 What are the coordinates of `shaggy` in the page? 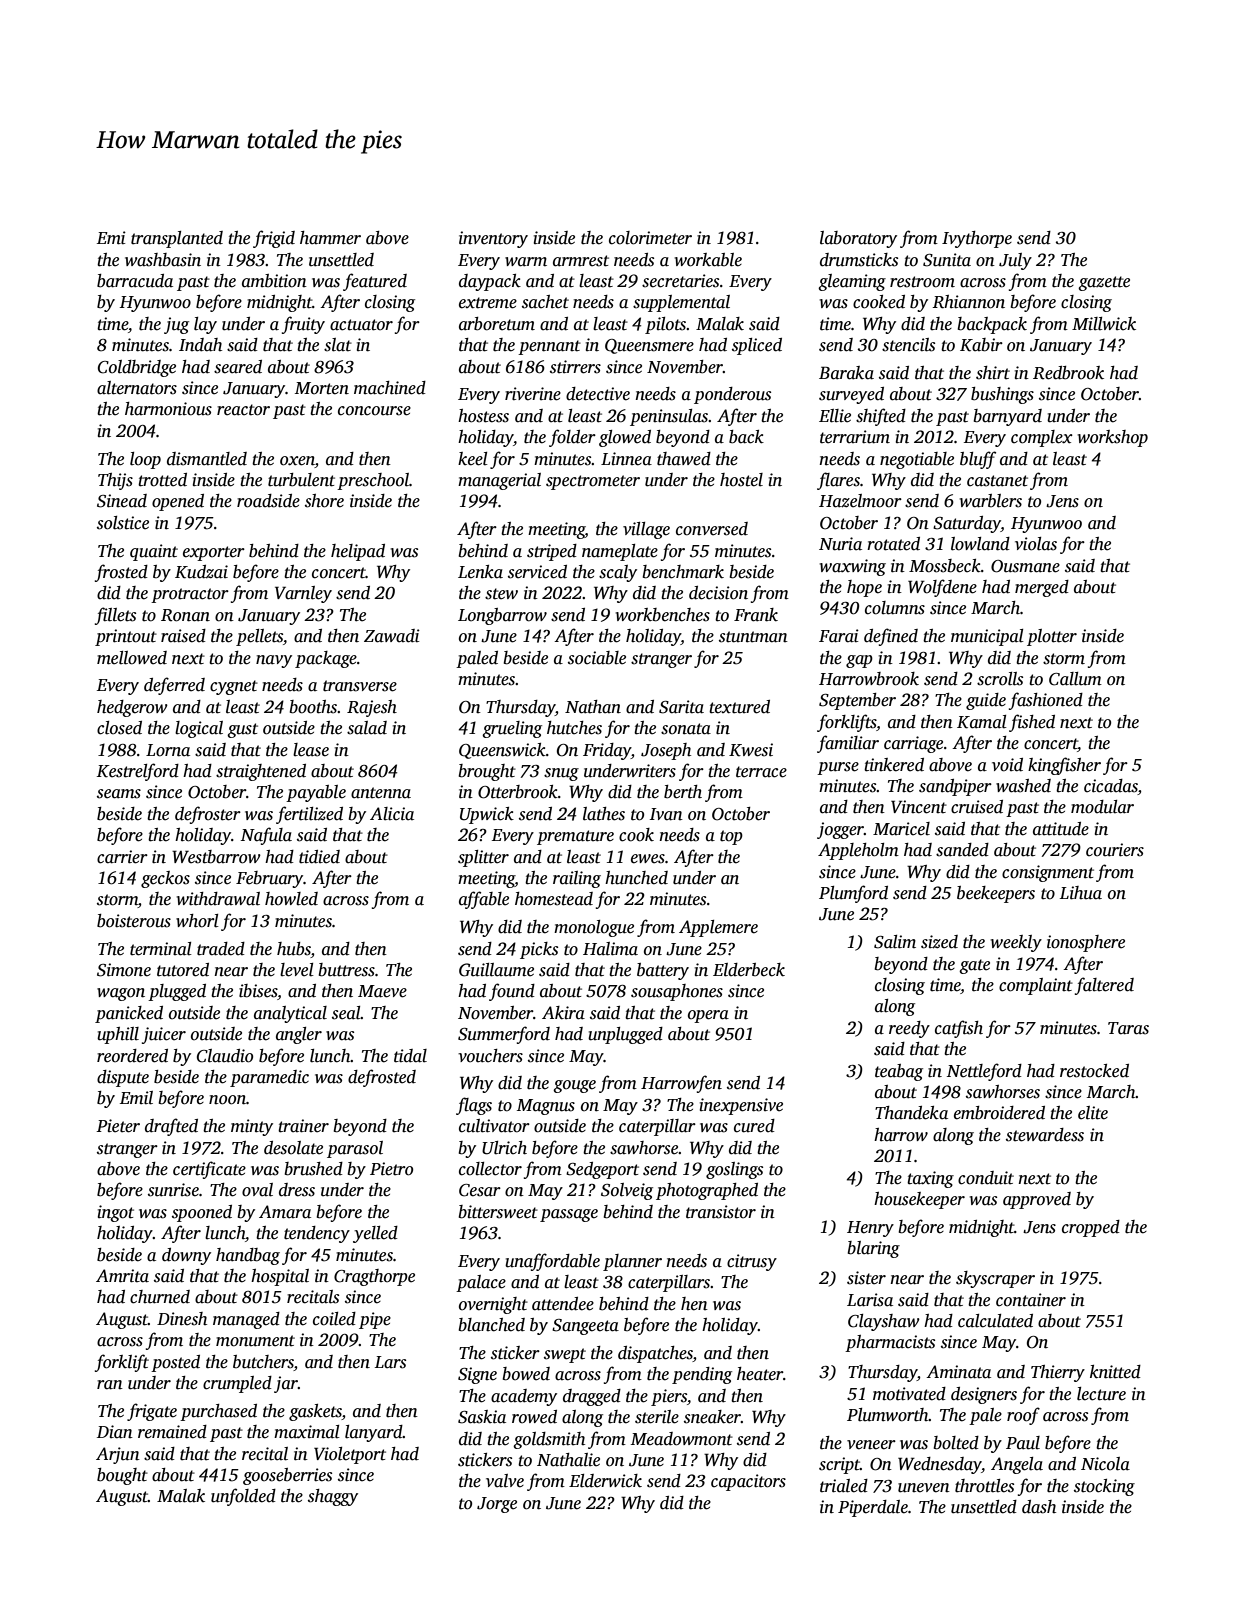 It's located at (333, 1497).
